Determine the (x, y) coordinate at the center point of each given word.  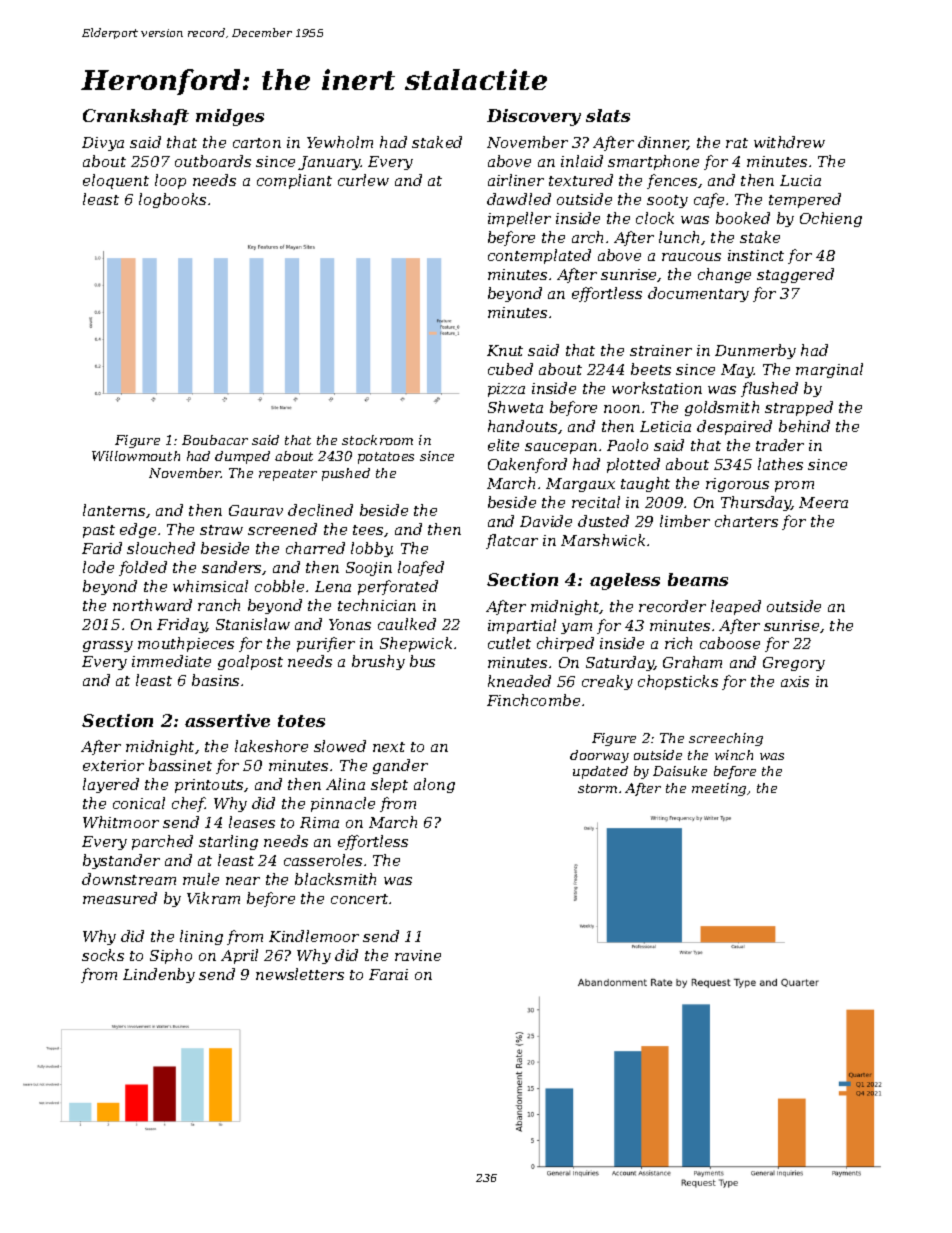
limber (685, 521)
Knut (505, 350)
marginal (829, 370)
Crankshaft (136, 117)
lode (98, 567)
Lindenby (159, 975)
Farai (388, 974)
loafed (421, 568)
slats (608, 115)
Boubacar (215, 440)
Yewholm (340, 142)
